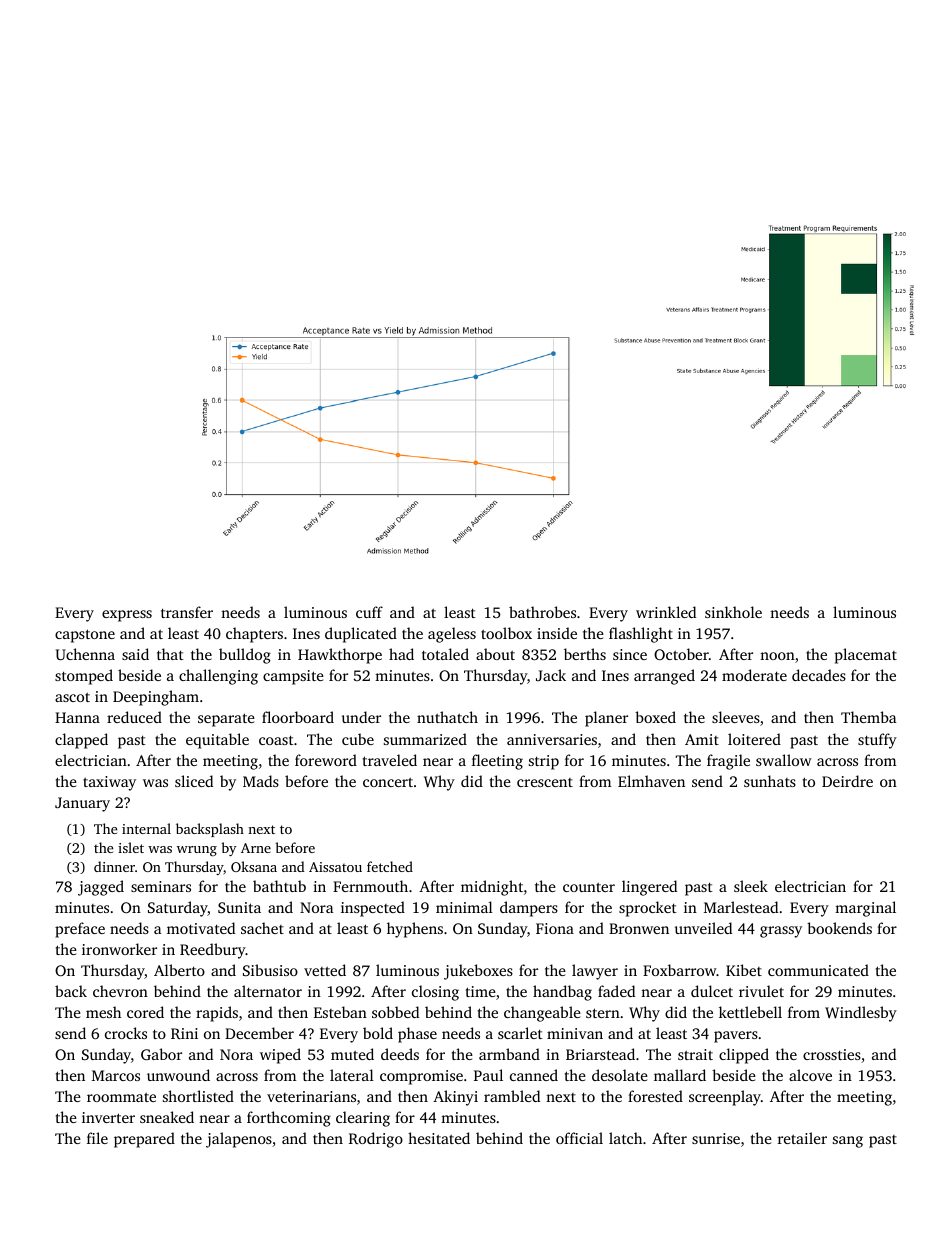 The image size is (952, 1233). What do you see at coordinates (865, 909) in the page?
I see `marginal` at bounding box center [865, 909].
